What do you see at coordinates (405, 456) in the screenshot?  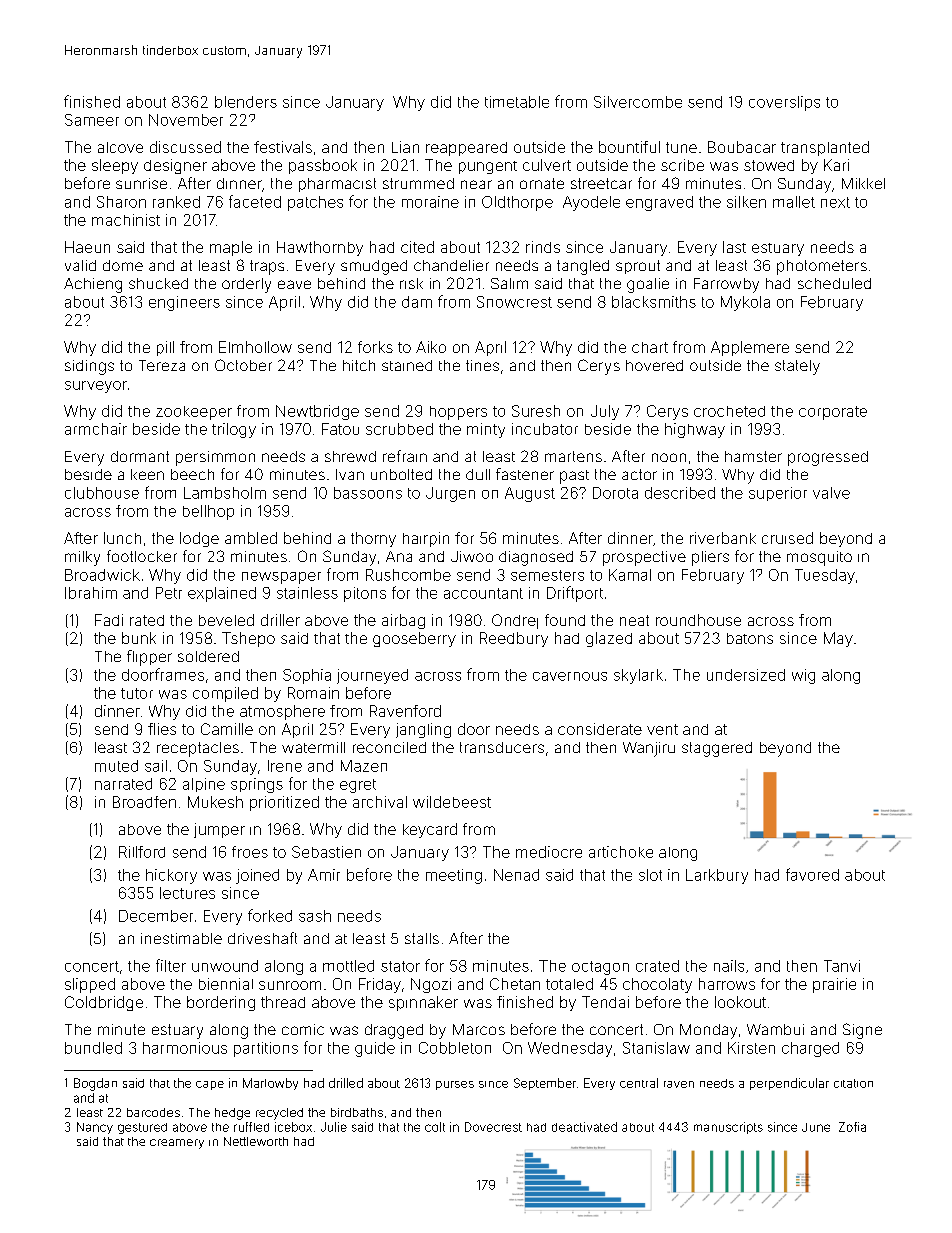 I see `refrain` at bounding box center [405, 456].
